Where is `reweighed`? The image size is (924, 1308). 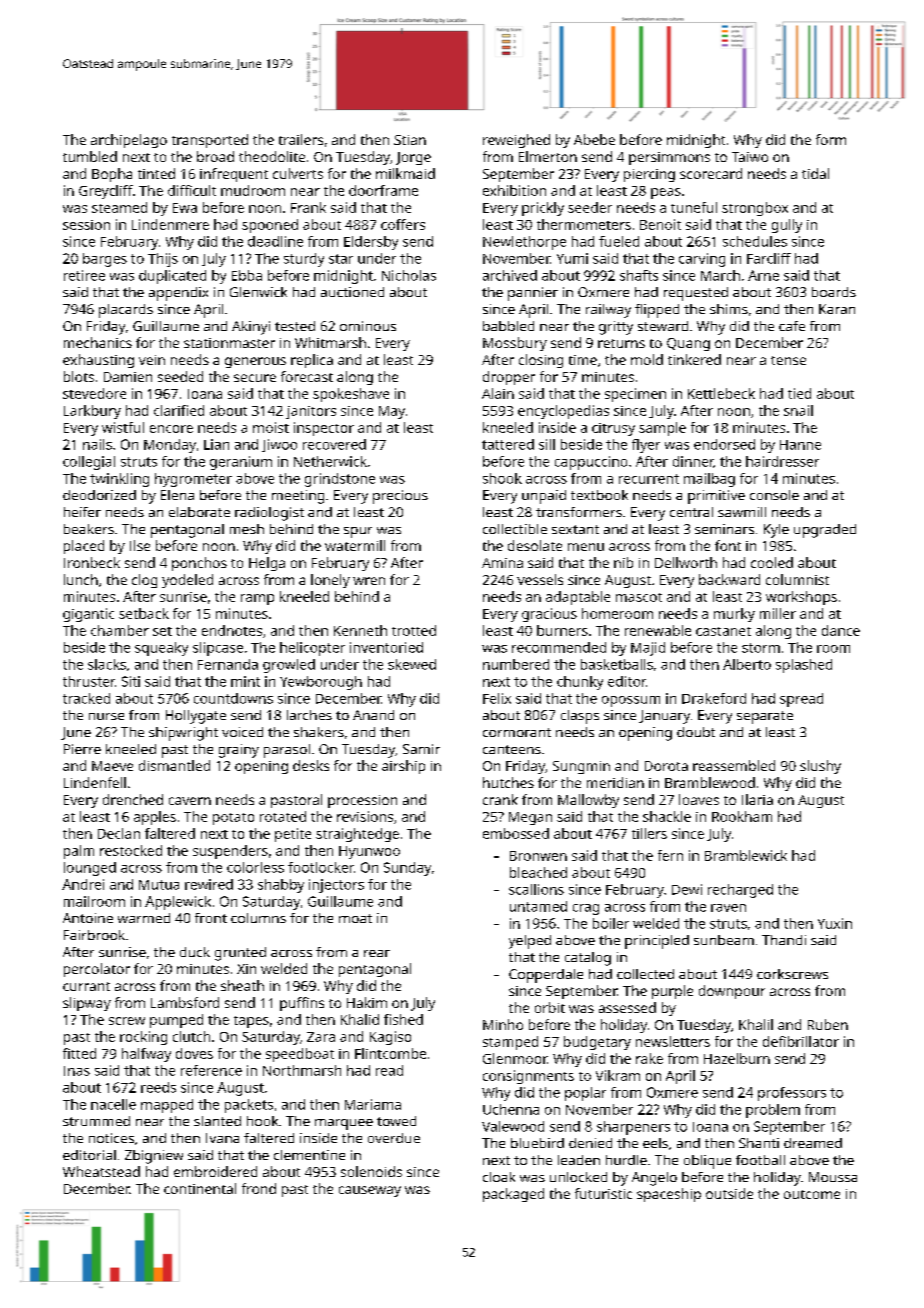
reweighed is located at coordinates (516, 141).
